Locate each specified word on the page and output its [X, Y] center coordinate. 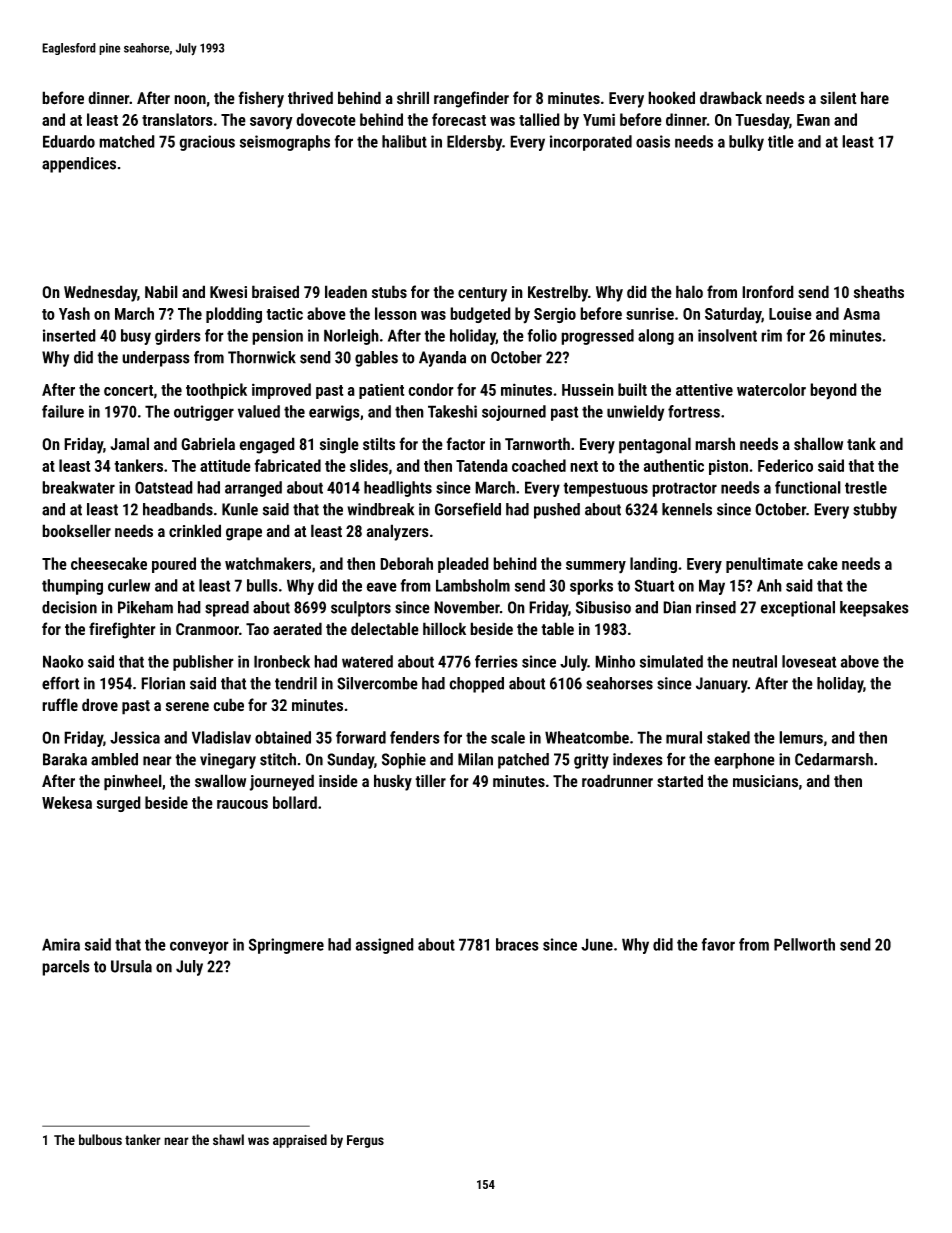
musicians [765, 781]
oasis [653, 141]
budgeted [480, 315]
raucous [242, 804]
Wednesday [100, 293]
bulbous [100, 1139]
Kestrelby [558, 293]
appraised [300, 1141]
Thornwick [262, 357]
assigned [385, 946]
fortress [694, 411]
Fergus [365, 1141]
